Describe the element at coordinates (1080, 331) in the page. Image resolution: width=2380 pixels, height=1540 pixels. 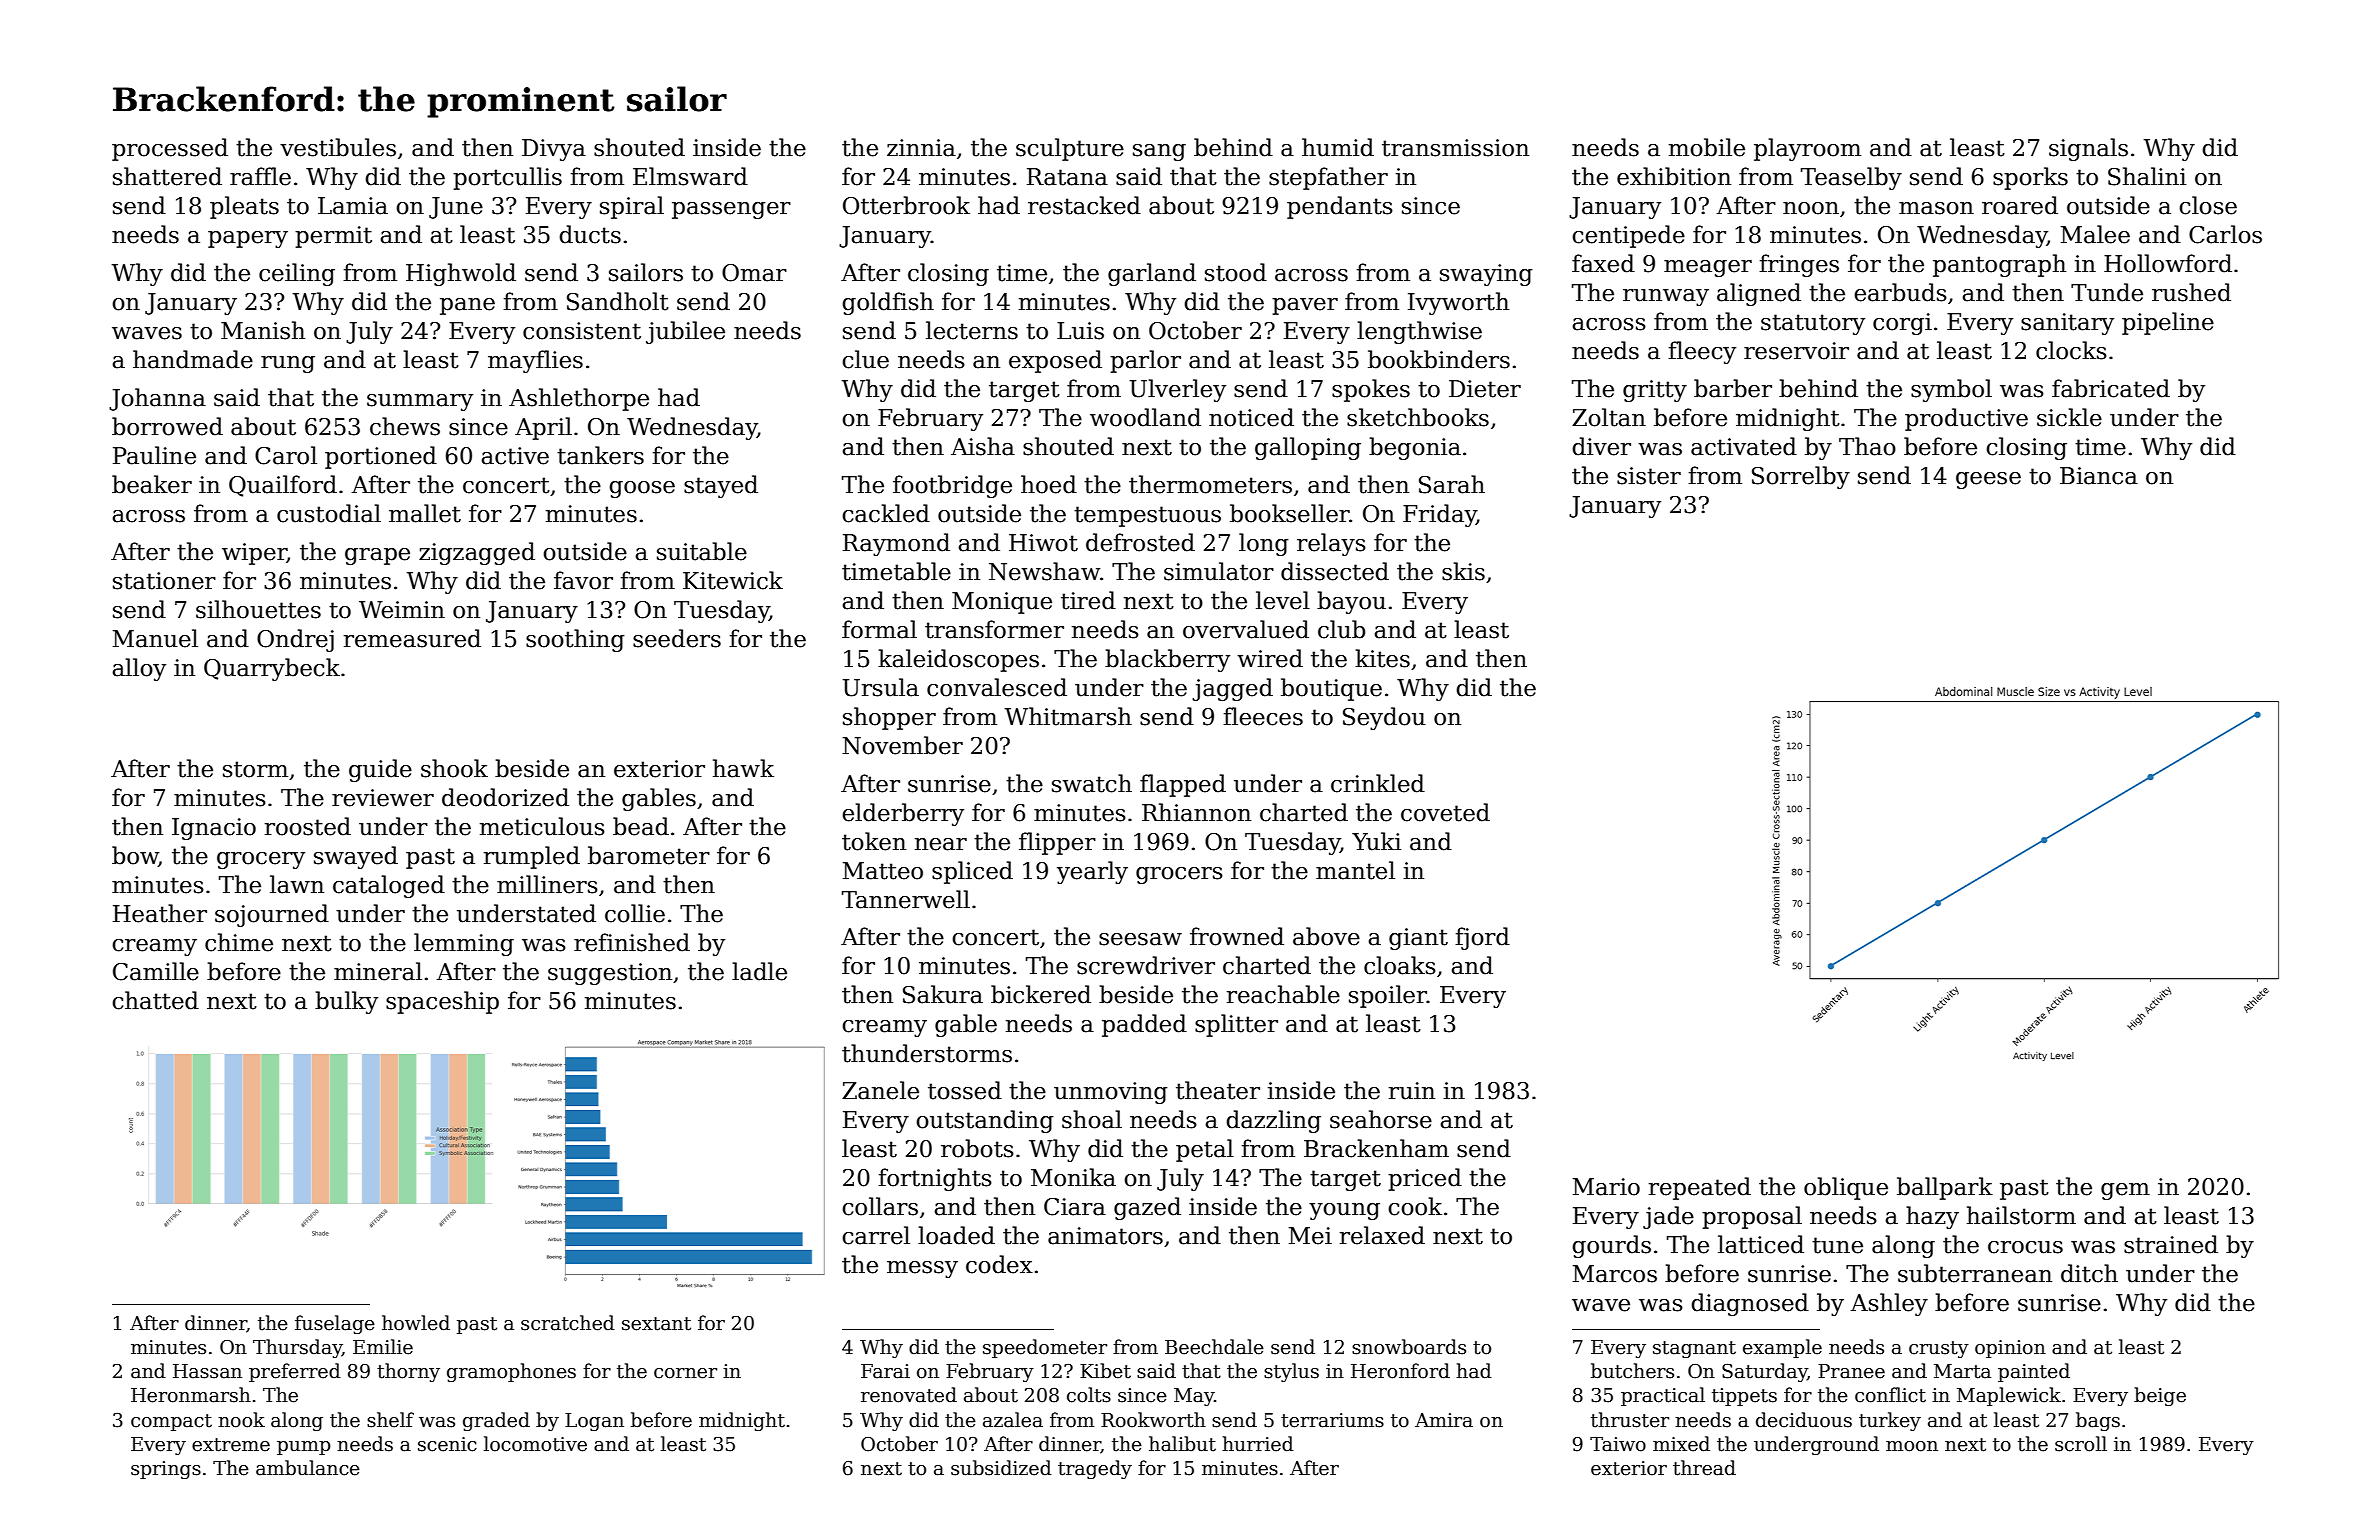
I see `Luis` at that location.
